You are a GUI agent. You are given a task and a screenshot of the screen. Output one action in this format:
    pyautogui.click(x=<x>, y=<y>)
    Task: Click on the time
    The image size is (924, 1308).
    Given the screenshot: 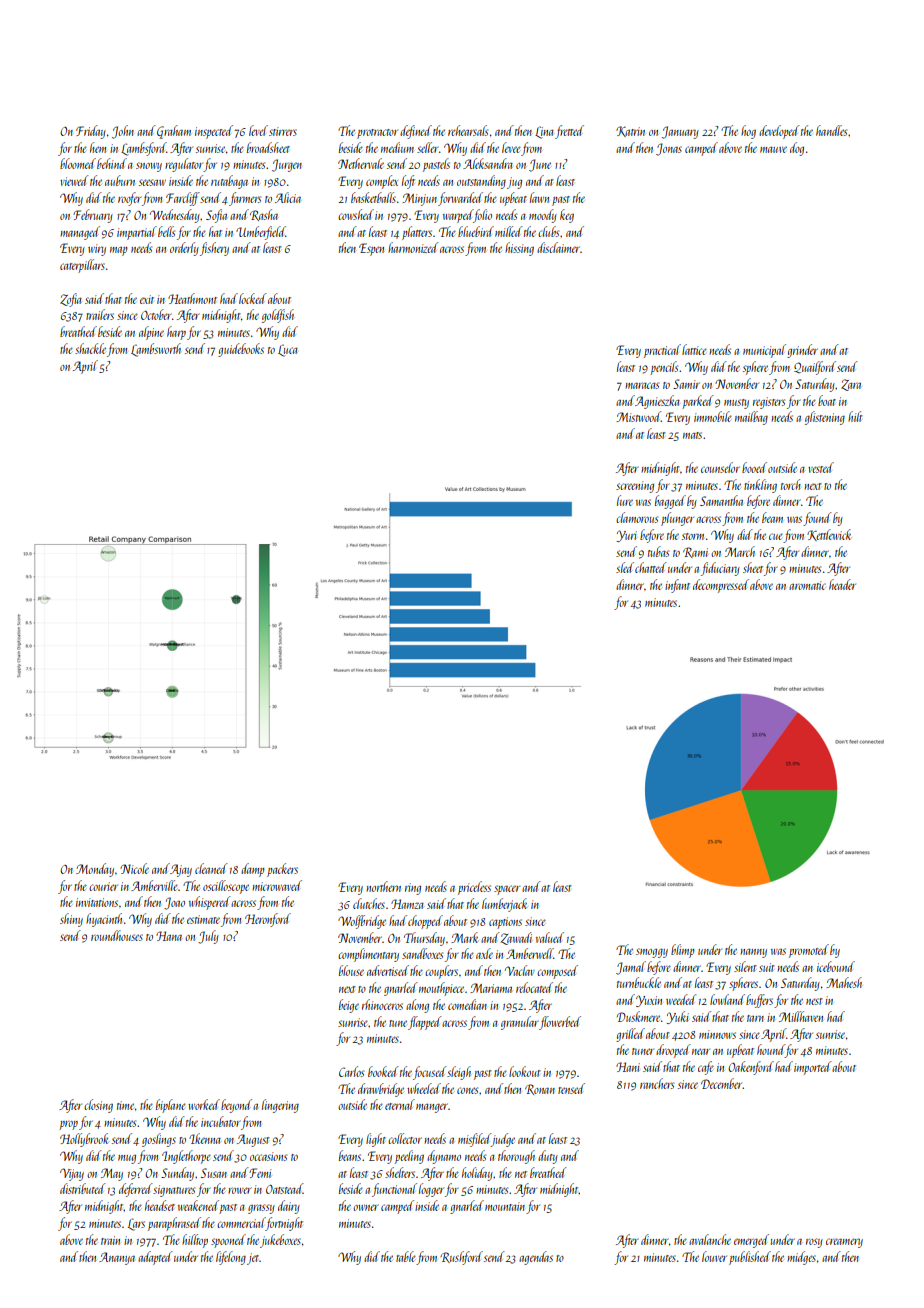 What is the action you would take?
    pyautogui.click(x=125, y=1105)
